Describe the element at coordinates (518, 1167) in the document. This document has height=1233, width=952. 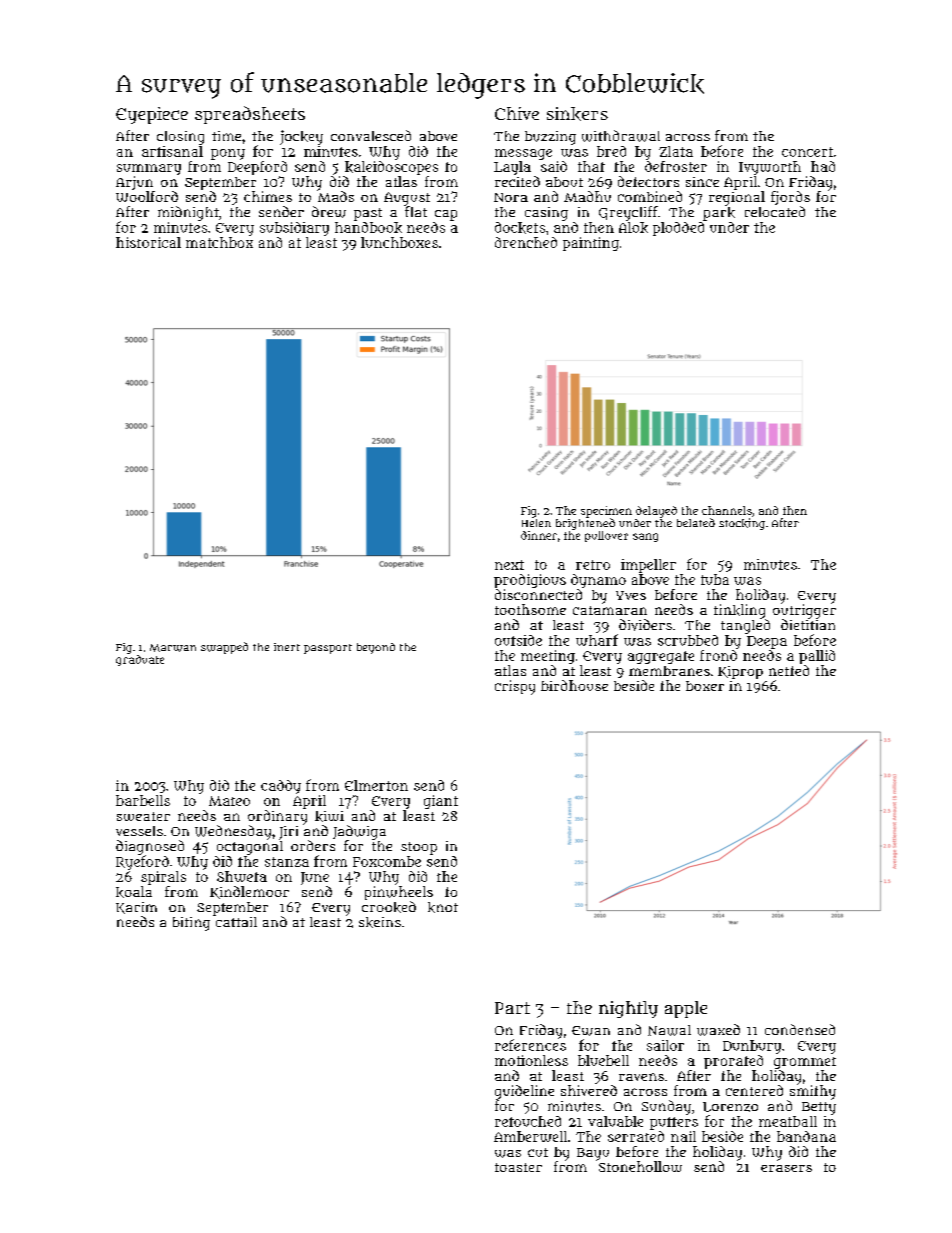
I see `toaster` at that location.
